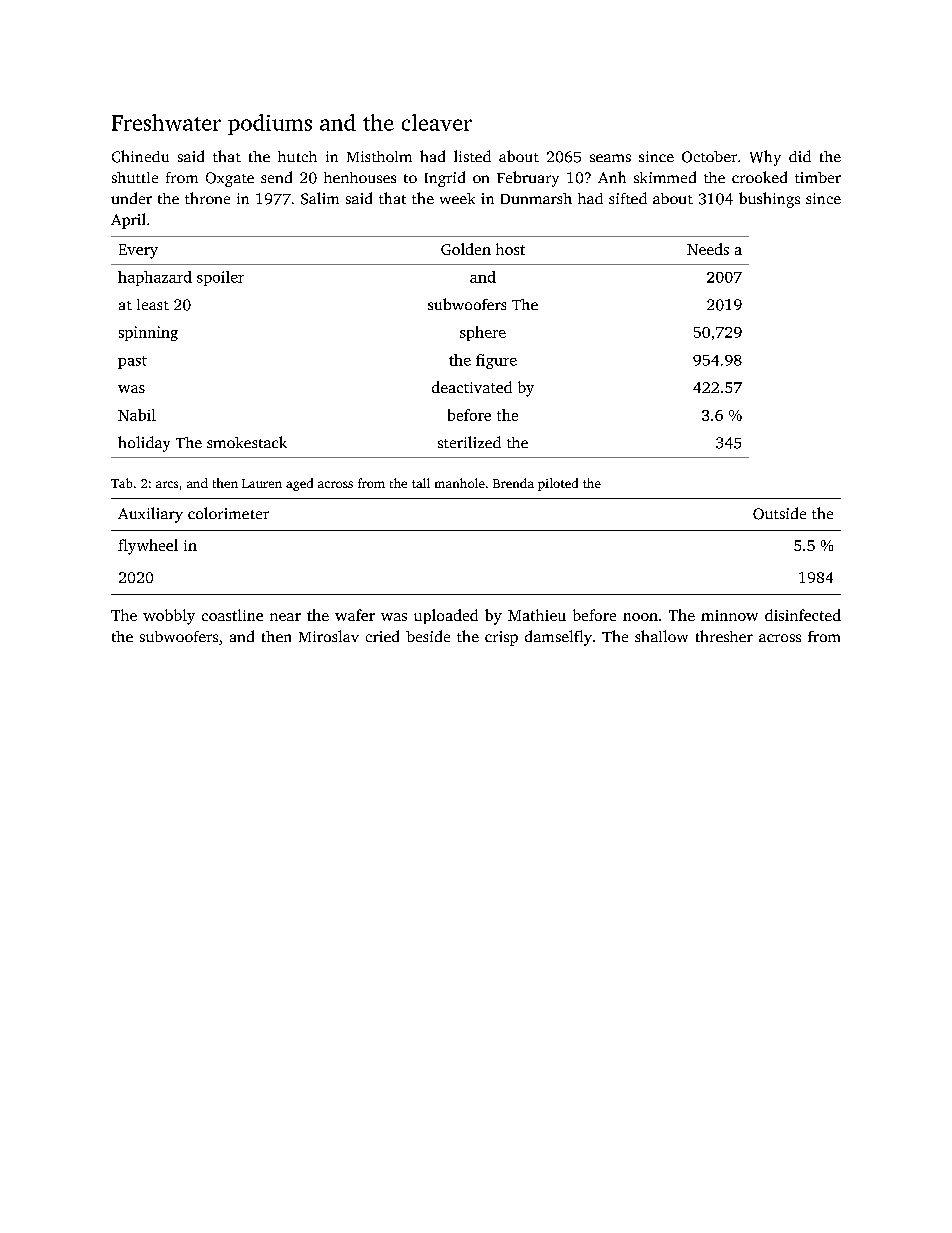 The image size is (952, 1233). I want to click on Needs, so click(708, 249).
